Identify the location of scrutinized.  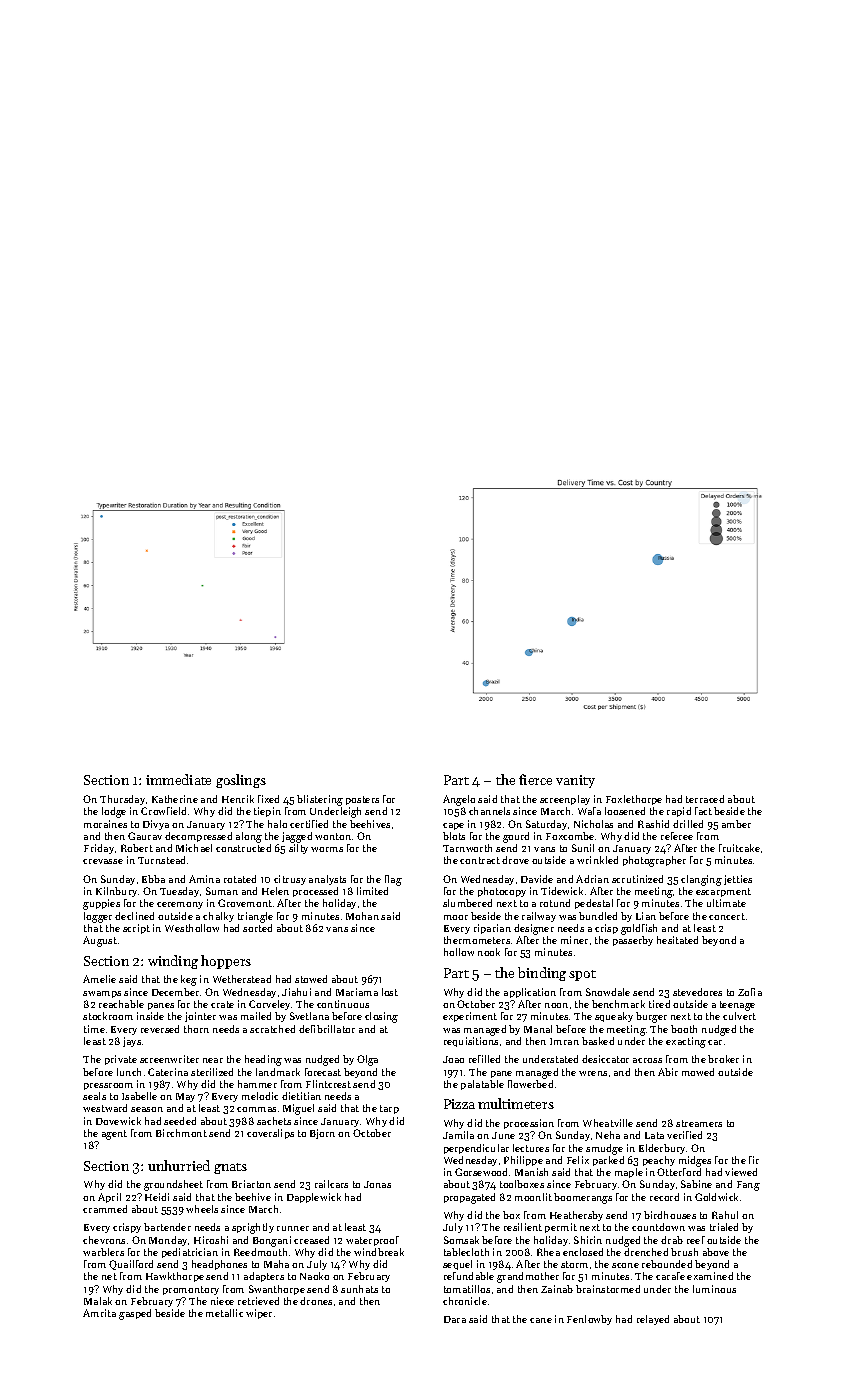
(637, 879).
